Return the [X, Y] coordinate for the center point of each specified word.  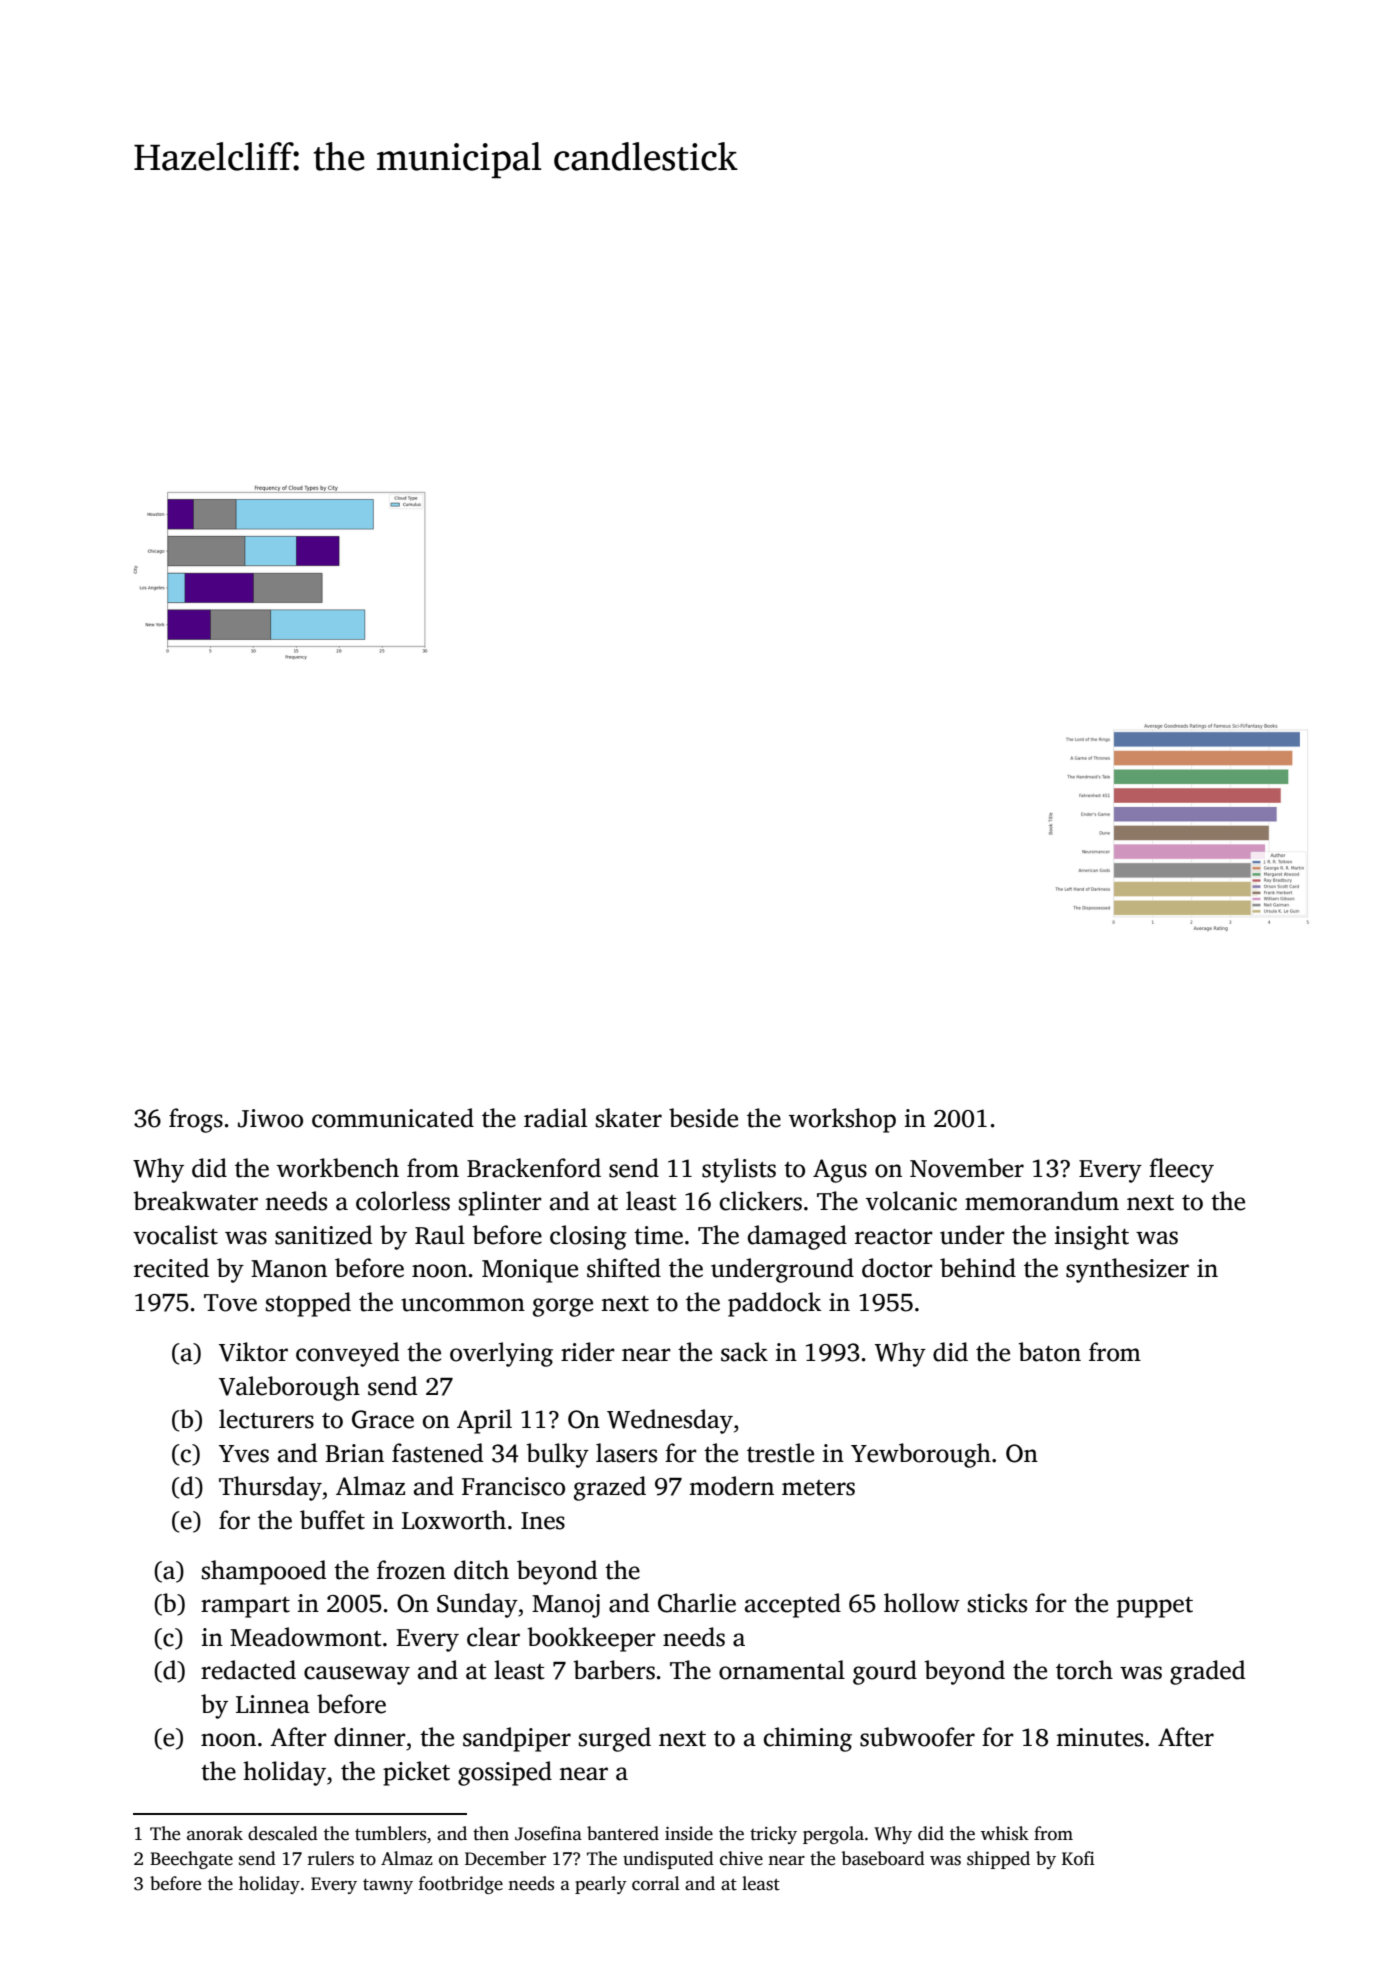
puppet [1155, 1607]
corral [656, 1883]
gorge [563, 1307]
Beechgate [191, 1860]
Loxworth [454, 1520]
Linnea [273, 1704]
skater [629, 1118]
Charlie [697, 1603]
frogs [196, 1120]
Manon [289, 1269]
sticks [997, 1603]
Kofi [1078, 1858]
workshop [842, 1120]
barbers [614, 1670]
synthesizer [1127, 1270]
